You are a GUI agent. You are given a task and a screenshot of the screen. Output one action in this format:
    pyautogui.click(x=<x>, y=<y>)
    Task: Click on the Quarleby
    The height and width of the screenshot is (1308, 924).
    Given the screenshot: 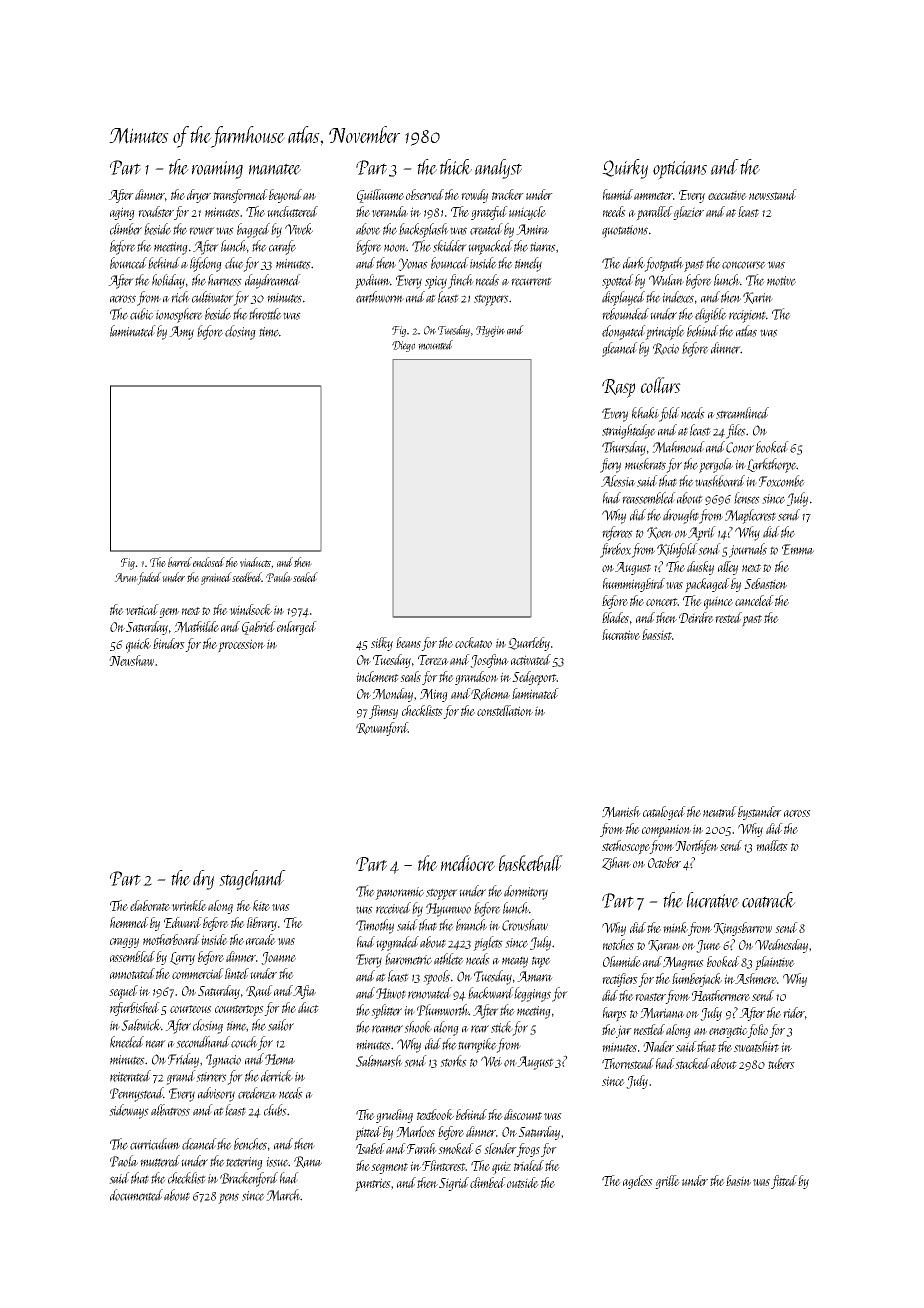 What is the action you would take?
    pyautogui.click(x=529, y=644)
